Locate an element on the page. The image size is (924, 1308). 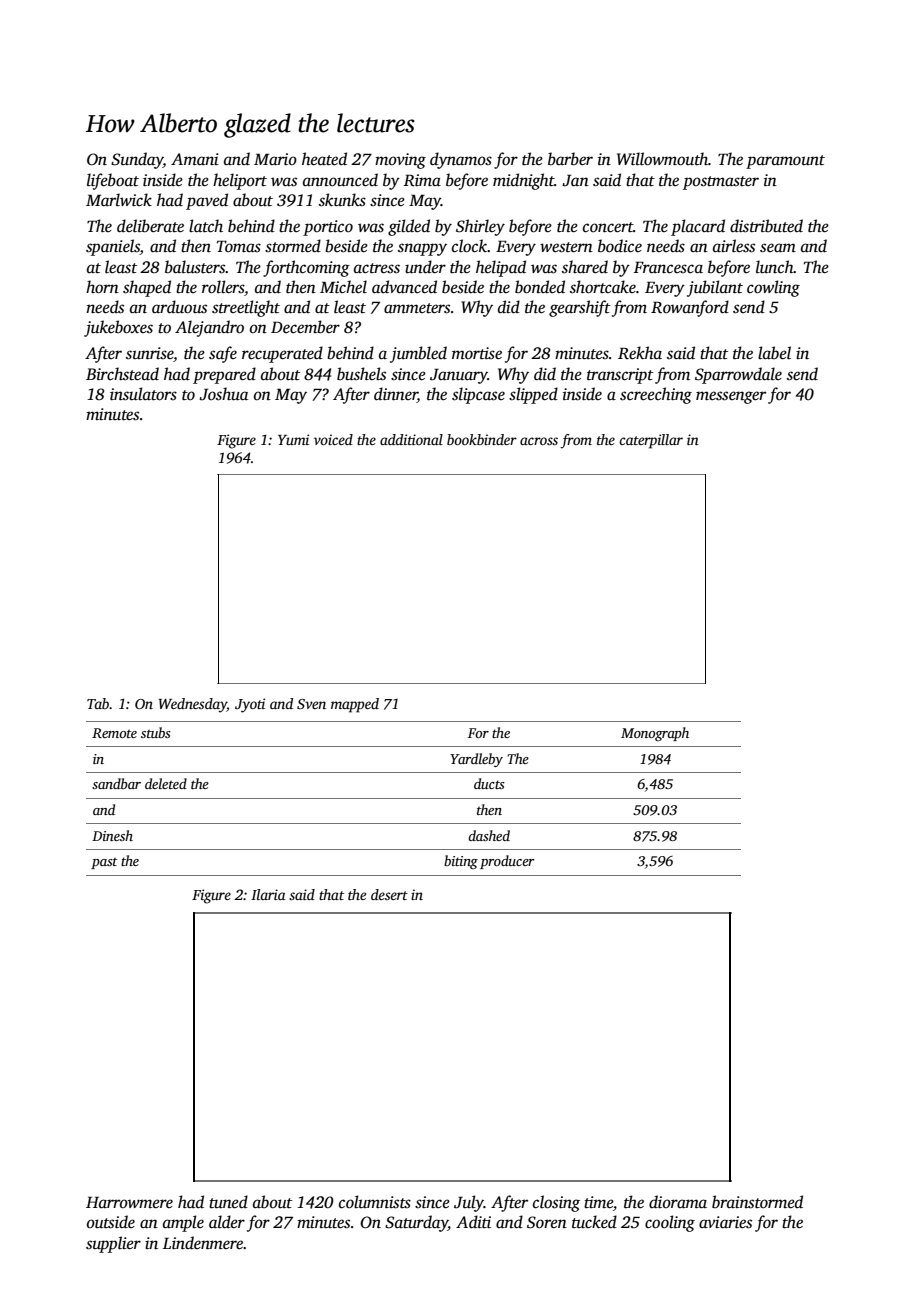
Lindenmere is located at coordinates (203, 1243).
